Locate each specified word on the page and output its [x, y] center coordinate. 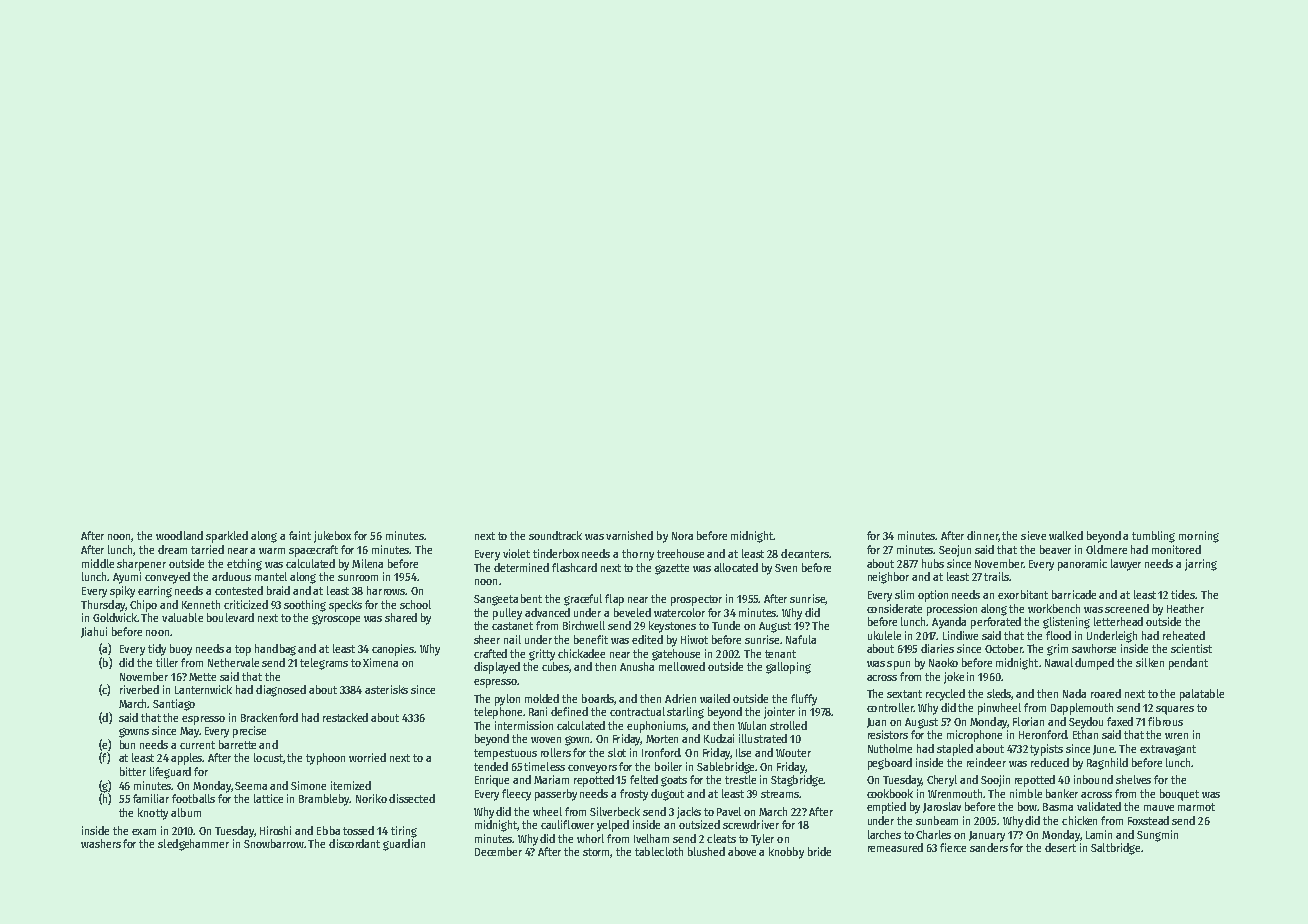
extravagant [1168, 750]
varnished [629, 535]
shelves [1133, 779]
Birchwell [584, 625]
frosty [634, 795]
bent [531, 598]
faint [300, 535]
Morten [662, 739]
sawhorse [1094, 648]
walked [1066, 535]
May [189, 732]
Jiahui [94, 632]
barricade [1074, 594]
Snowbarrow [274, 843]
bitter [133, 771]
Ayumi [127, 578]
